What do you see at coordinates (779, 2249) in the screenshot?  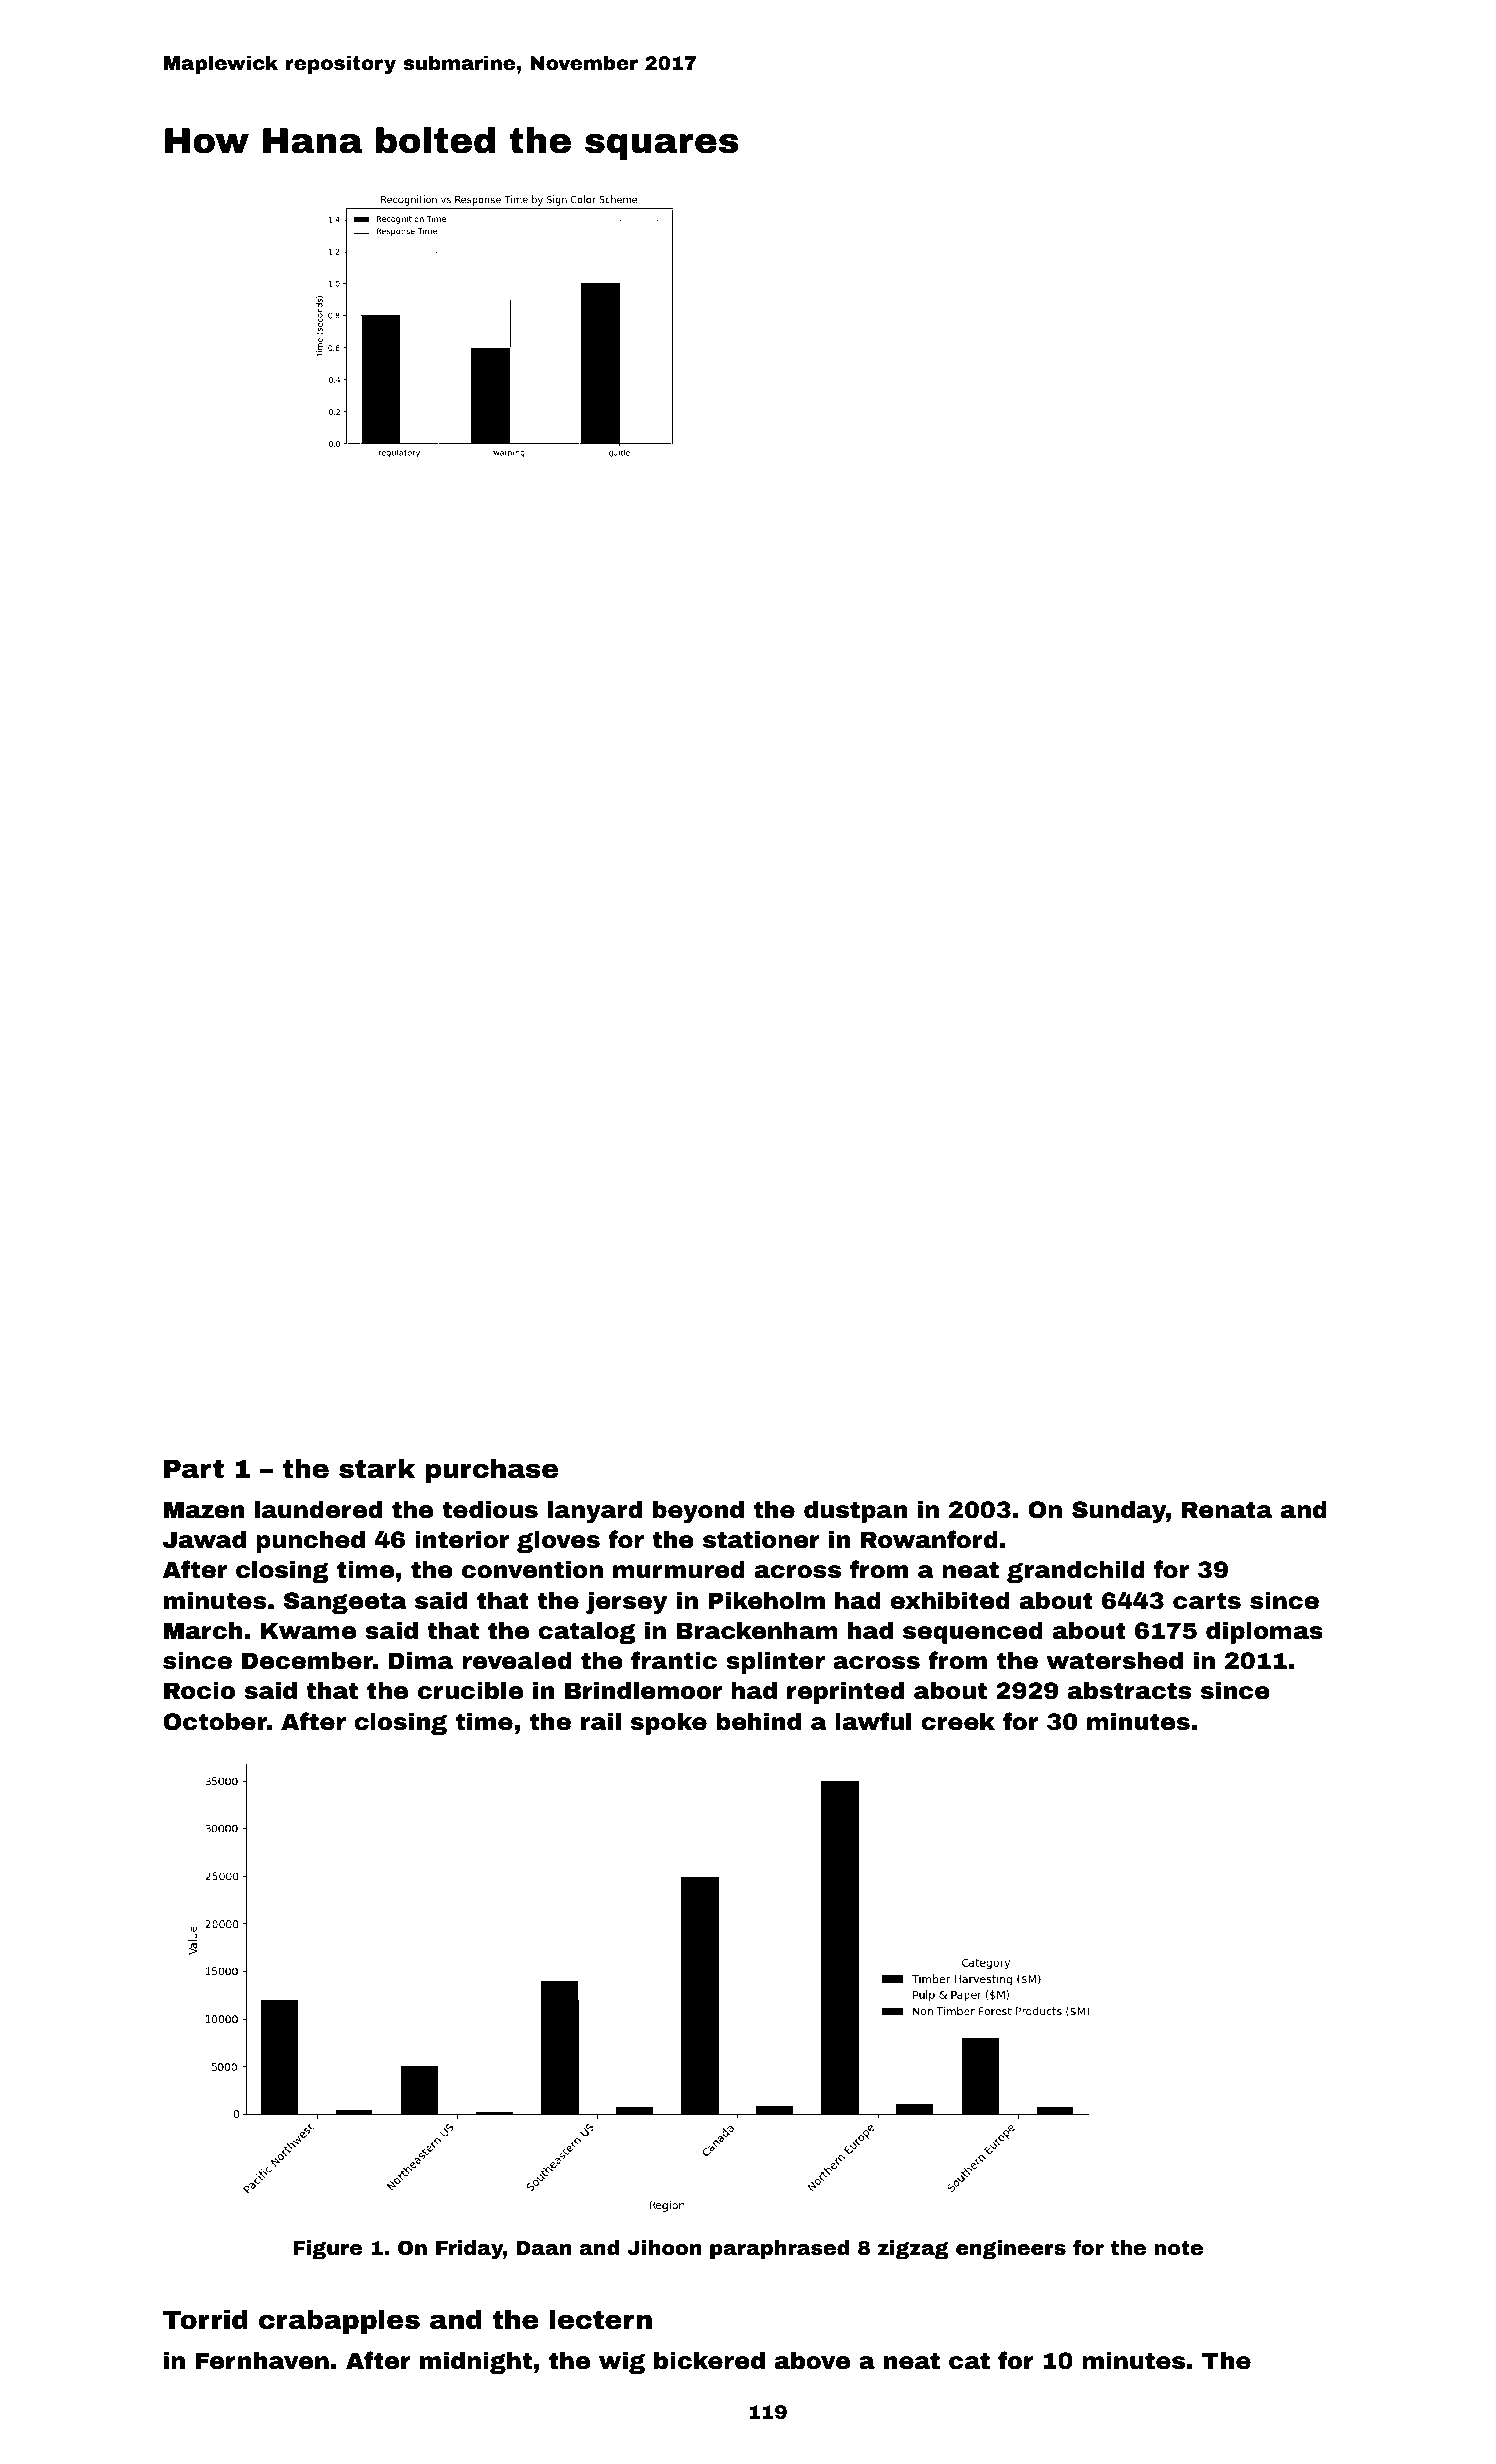 I see `paraphrased` at bounding box center [779, 2249].
